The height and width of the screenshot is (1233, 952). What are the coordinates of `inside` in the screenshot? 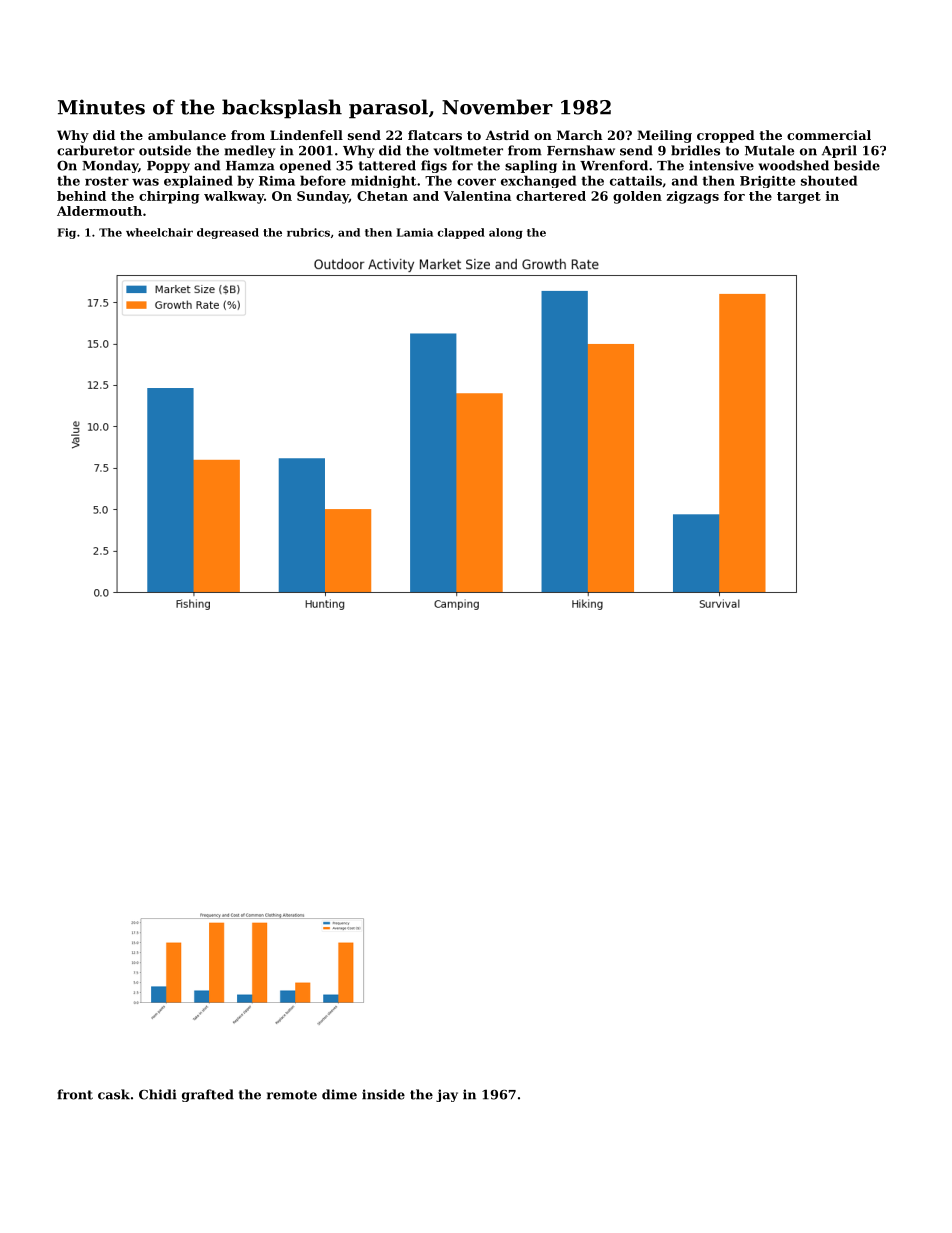 It's located at (383, 1094).
